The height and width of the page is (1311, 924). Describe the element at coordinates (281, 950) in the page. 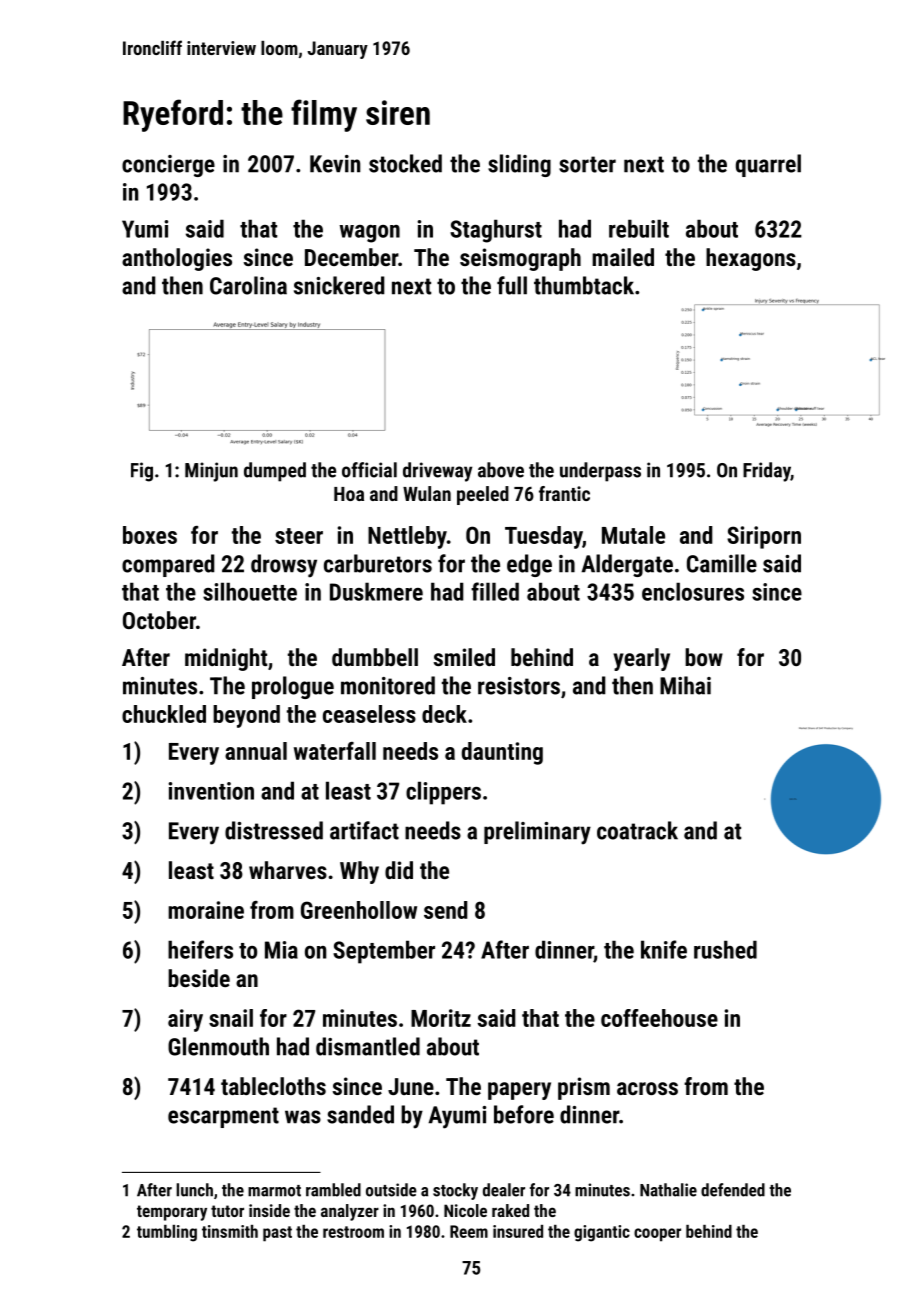

I see `Mia` at that location.
